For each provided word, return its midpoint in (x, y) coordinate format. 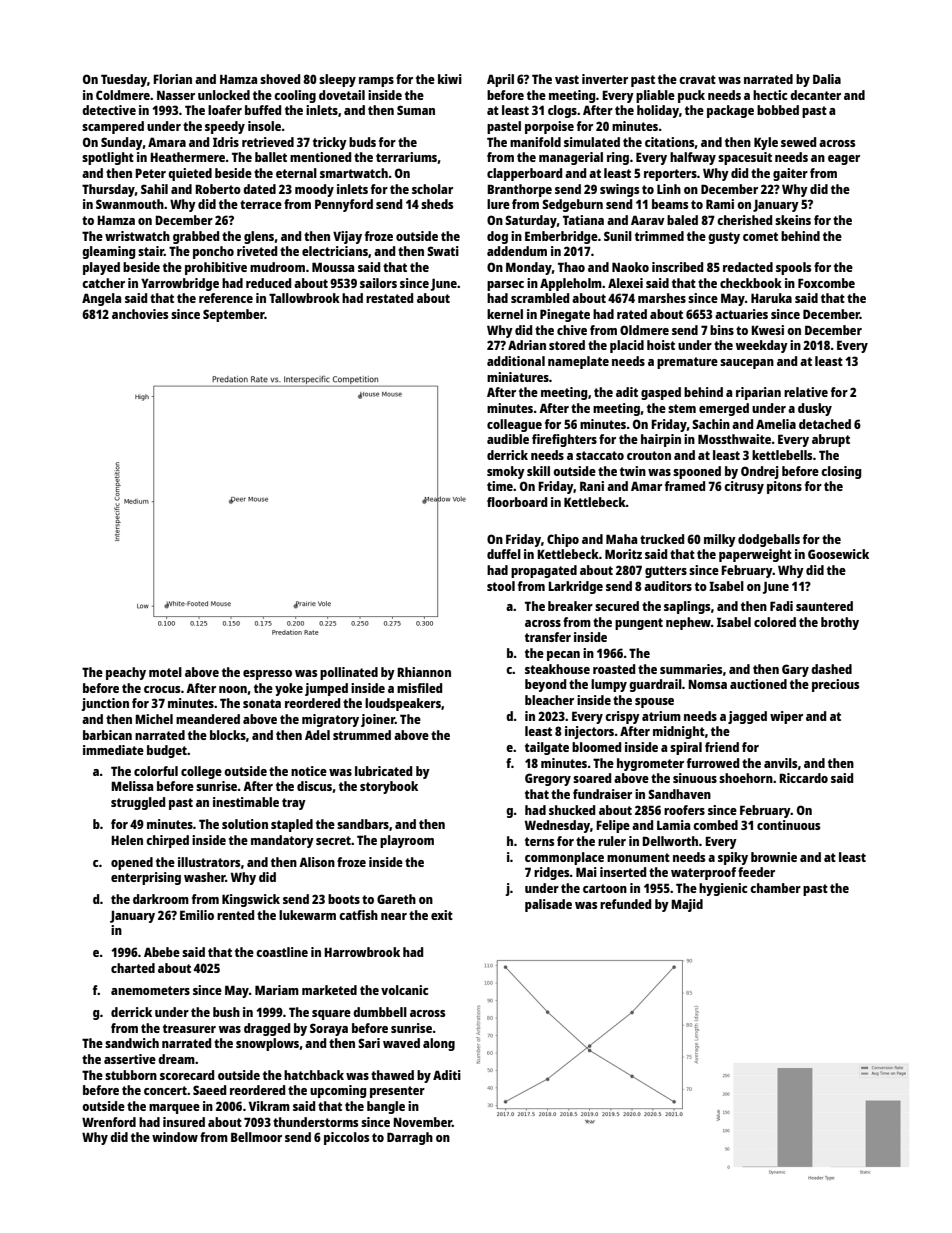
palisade (548, 905)
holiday (658, 111)
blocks (228, 735)
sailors (378, 283)
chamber (775, 888)
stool (501, 586)
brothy (840, 623)
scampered (113, 127)
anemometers (150, 990)
